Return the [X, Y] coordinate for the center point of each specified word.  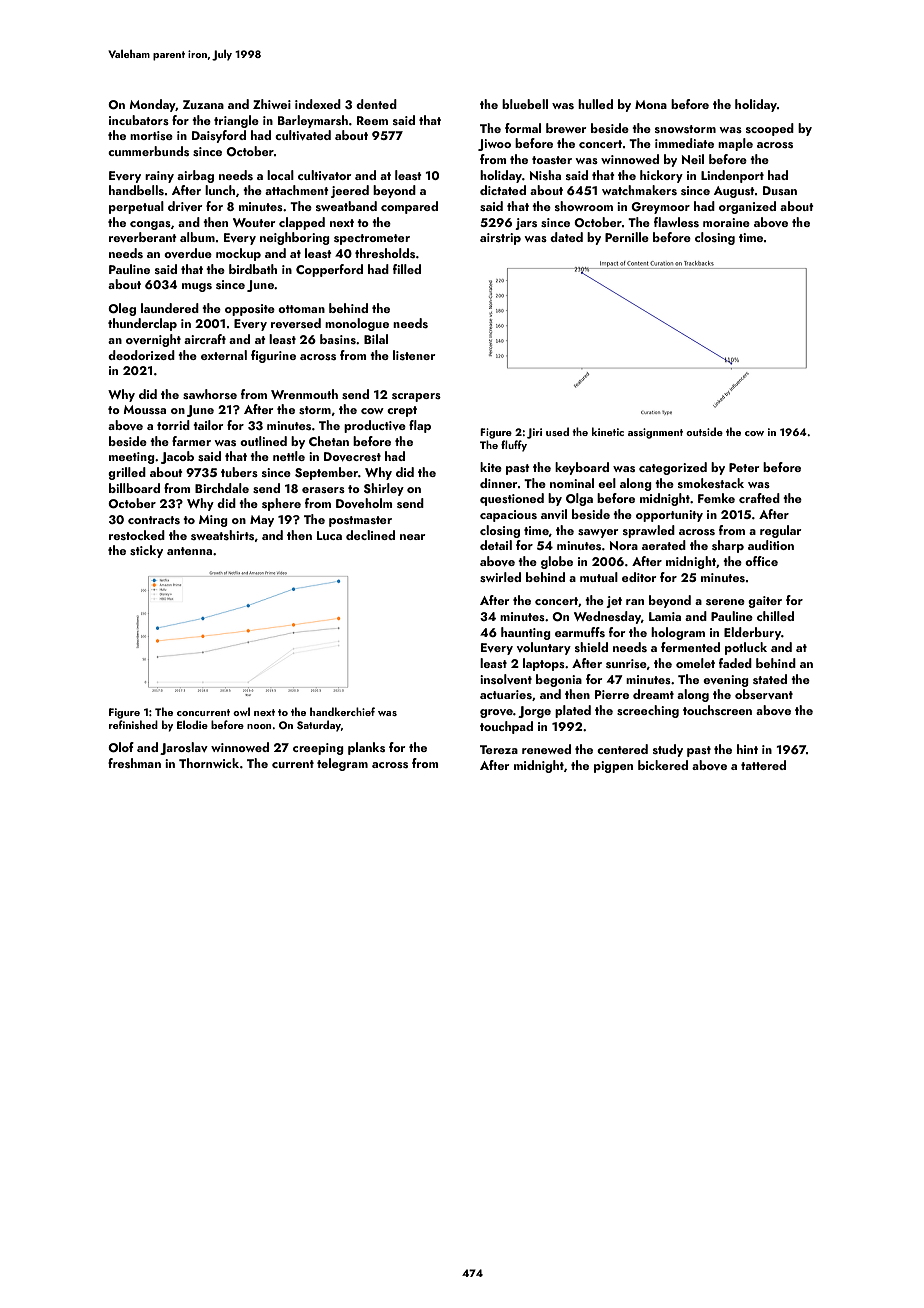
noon [259, 726]
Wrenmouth [304, 394]
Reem [372, 120]
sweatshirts [222, 535]
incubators [139, 120]
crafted [759, 498]
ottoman [301, 309]
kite [491, 467]
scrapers [416, 397]
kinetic [608, 431]
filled [407, 269]
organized [747, 207]
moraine [726, 222]
